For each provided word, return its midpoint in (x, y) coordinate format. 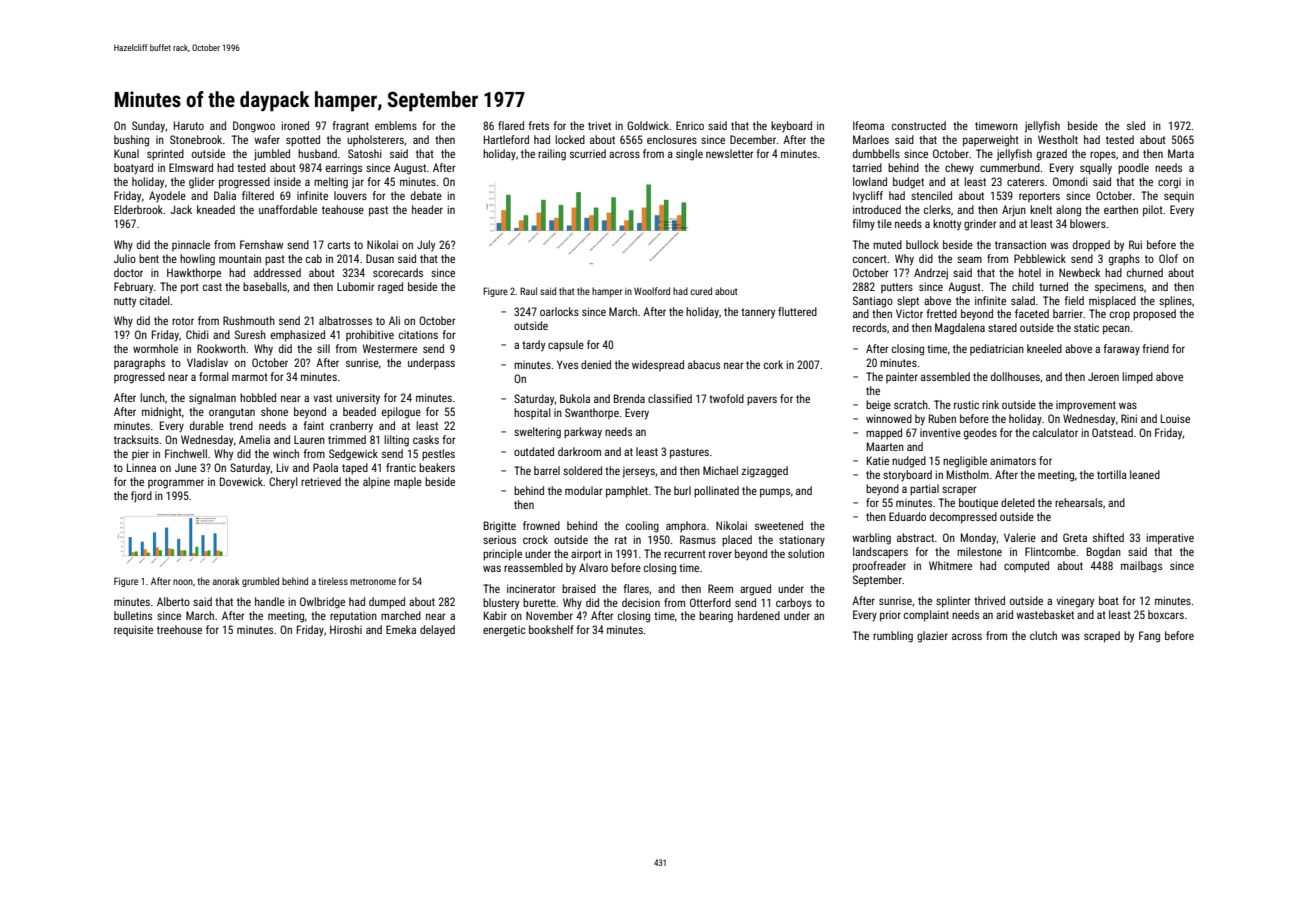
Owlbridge (322, 603)
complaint (926, 616)
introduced (877, 209)
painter (902, 377)
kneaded (216, 209)
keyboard (791, 127)
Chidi (197, 334)
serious (499, 539)
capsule (566, 346)
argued (755, 590)
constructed (919, 125)
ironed (295, 125)
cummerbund (1010, 167)
